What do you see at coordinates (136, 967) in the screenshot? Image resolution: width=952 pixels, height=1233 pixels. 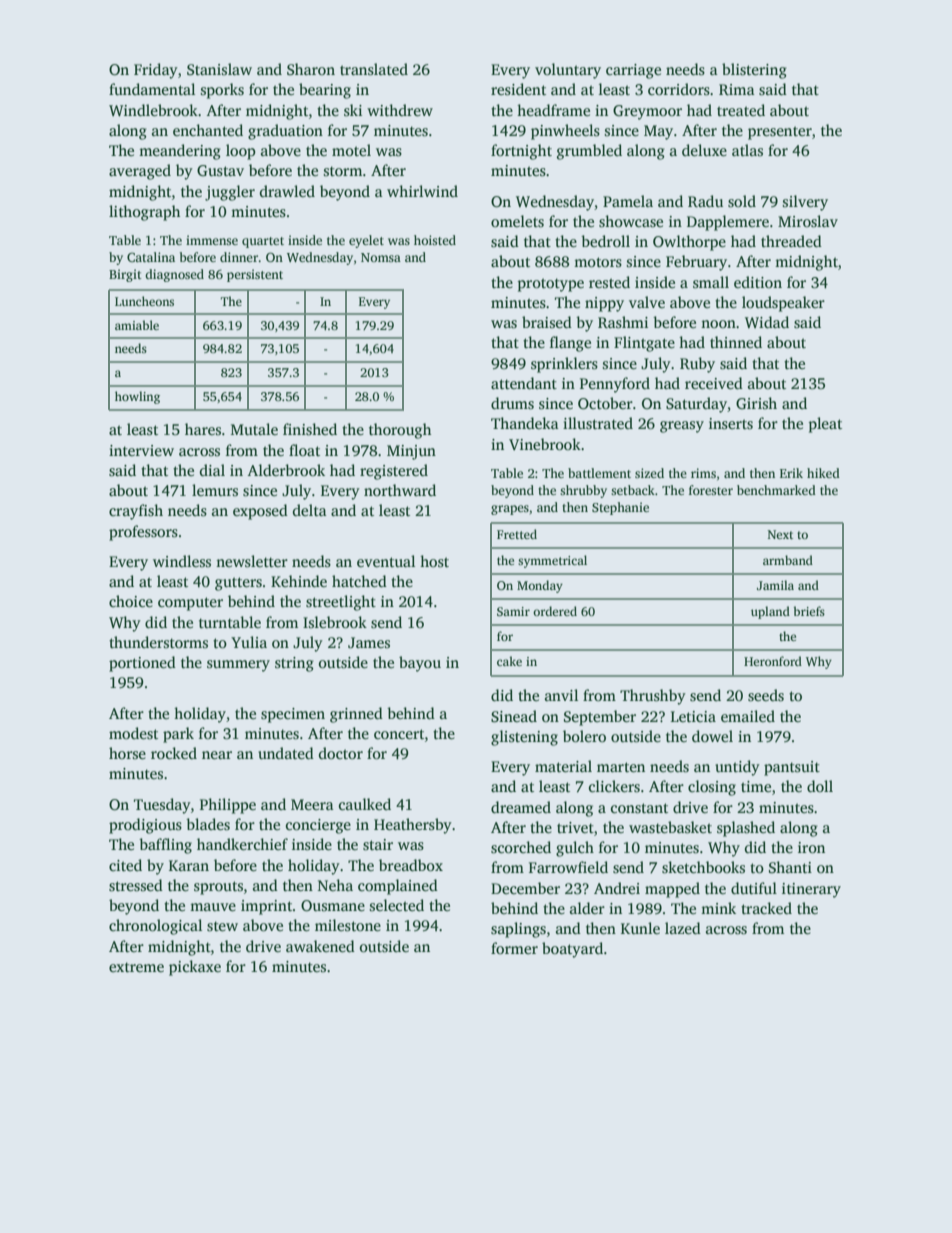 I see `extreme` at bounding box center [136, 967].
